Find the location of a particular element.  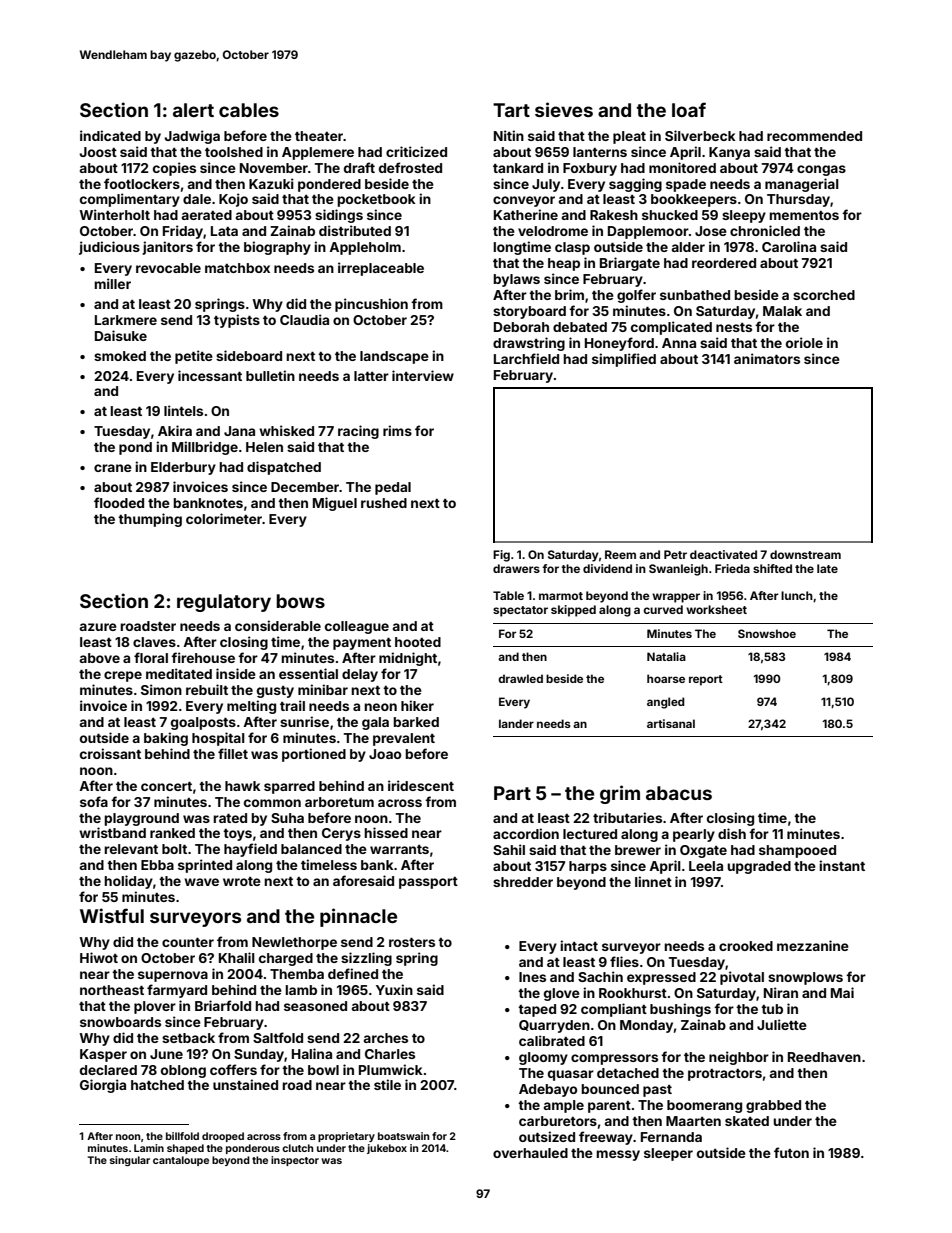

bows is located at coordinates (300, 601).
